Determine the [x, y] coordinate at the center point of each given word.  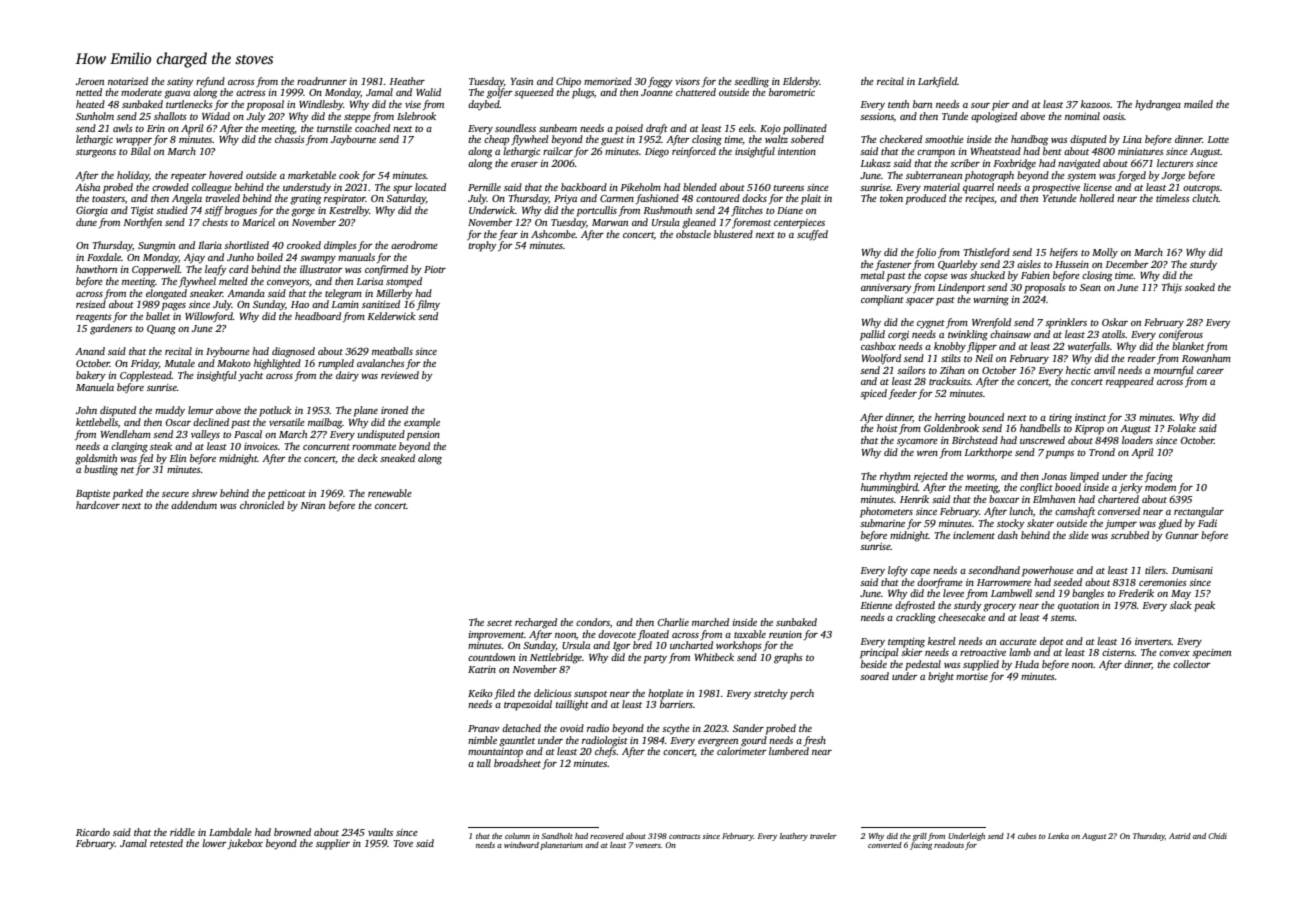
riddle [182, 832]
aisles [1029, 264]
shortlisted [246, 245]
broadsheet [517, 763]
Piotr [435, 269]
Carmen [617, 198]
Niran [312, 505]
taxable [750, 634]
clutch [1205, 198]
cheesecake [962, 617]
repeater [189, 177]
